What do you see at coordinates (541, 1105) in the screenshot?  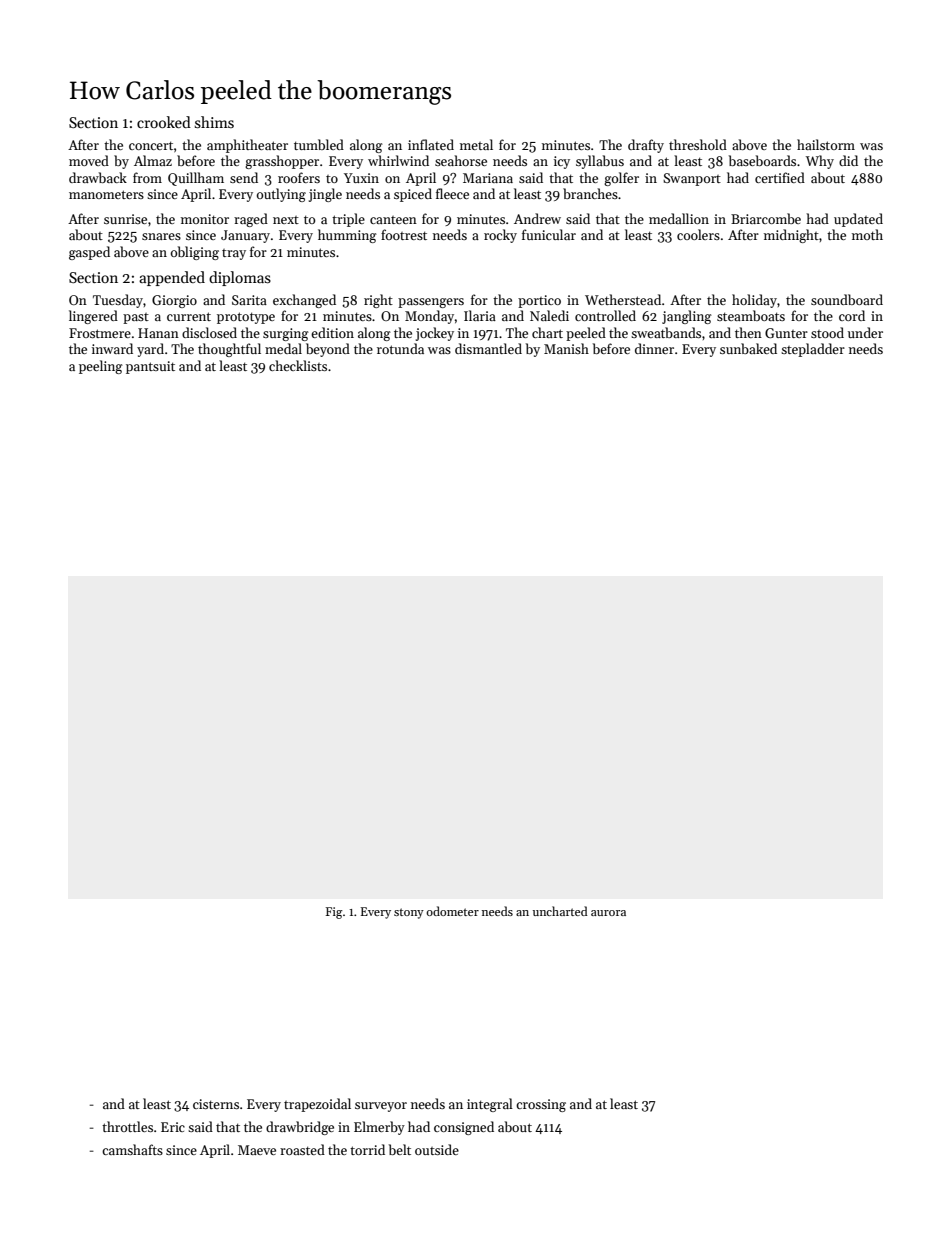 I see `crossing` at bounding box center [541, 1105].
